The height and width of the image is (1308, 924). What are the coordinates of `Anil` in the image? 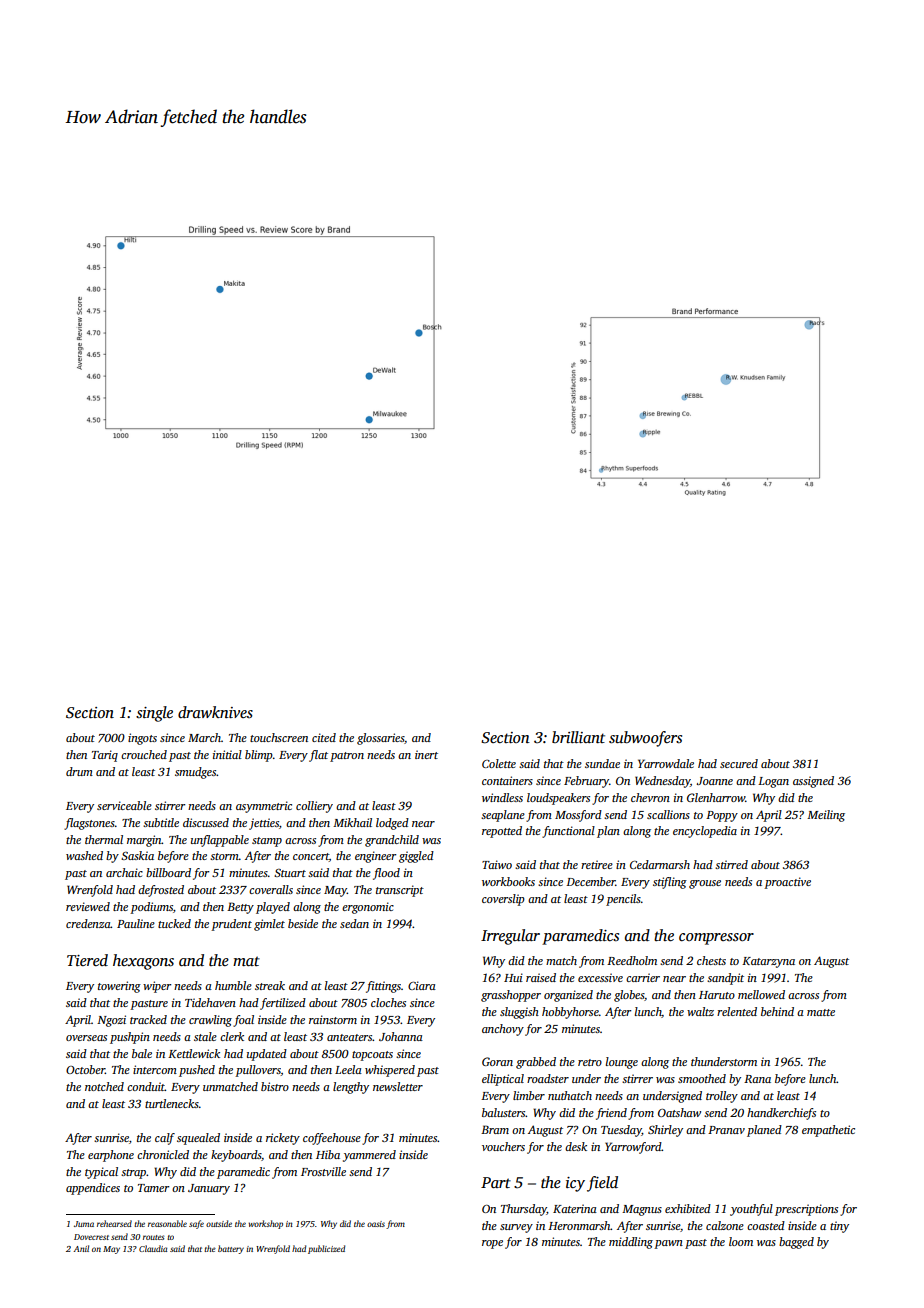 It's located at (81, 1248).
